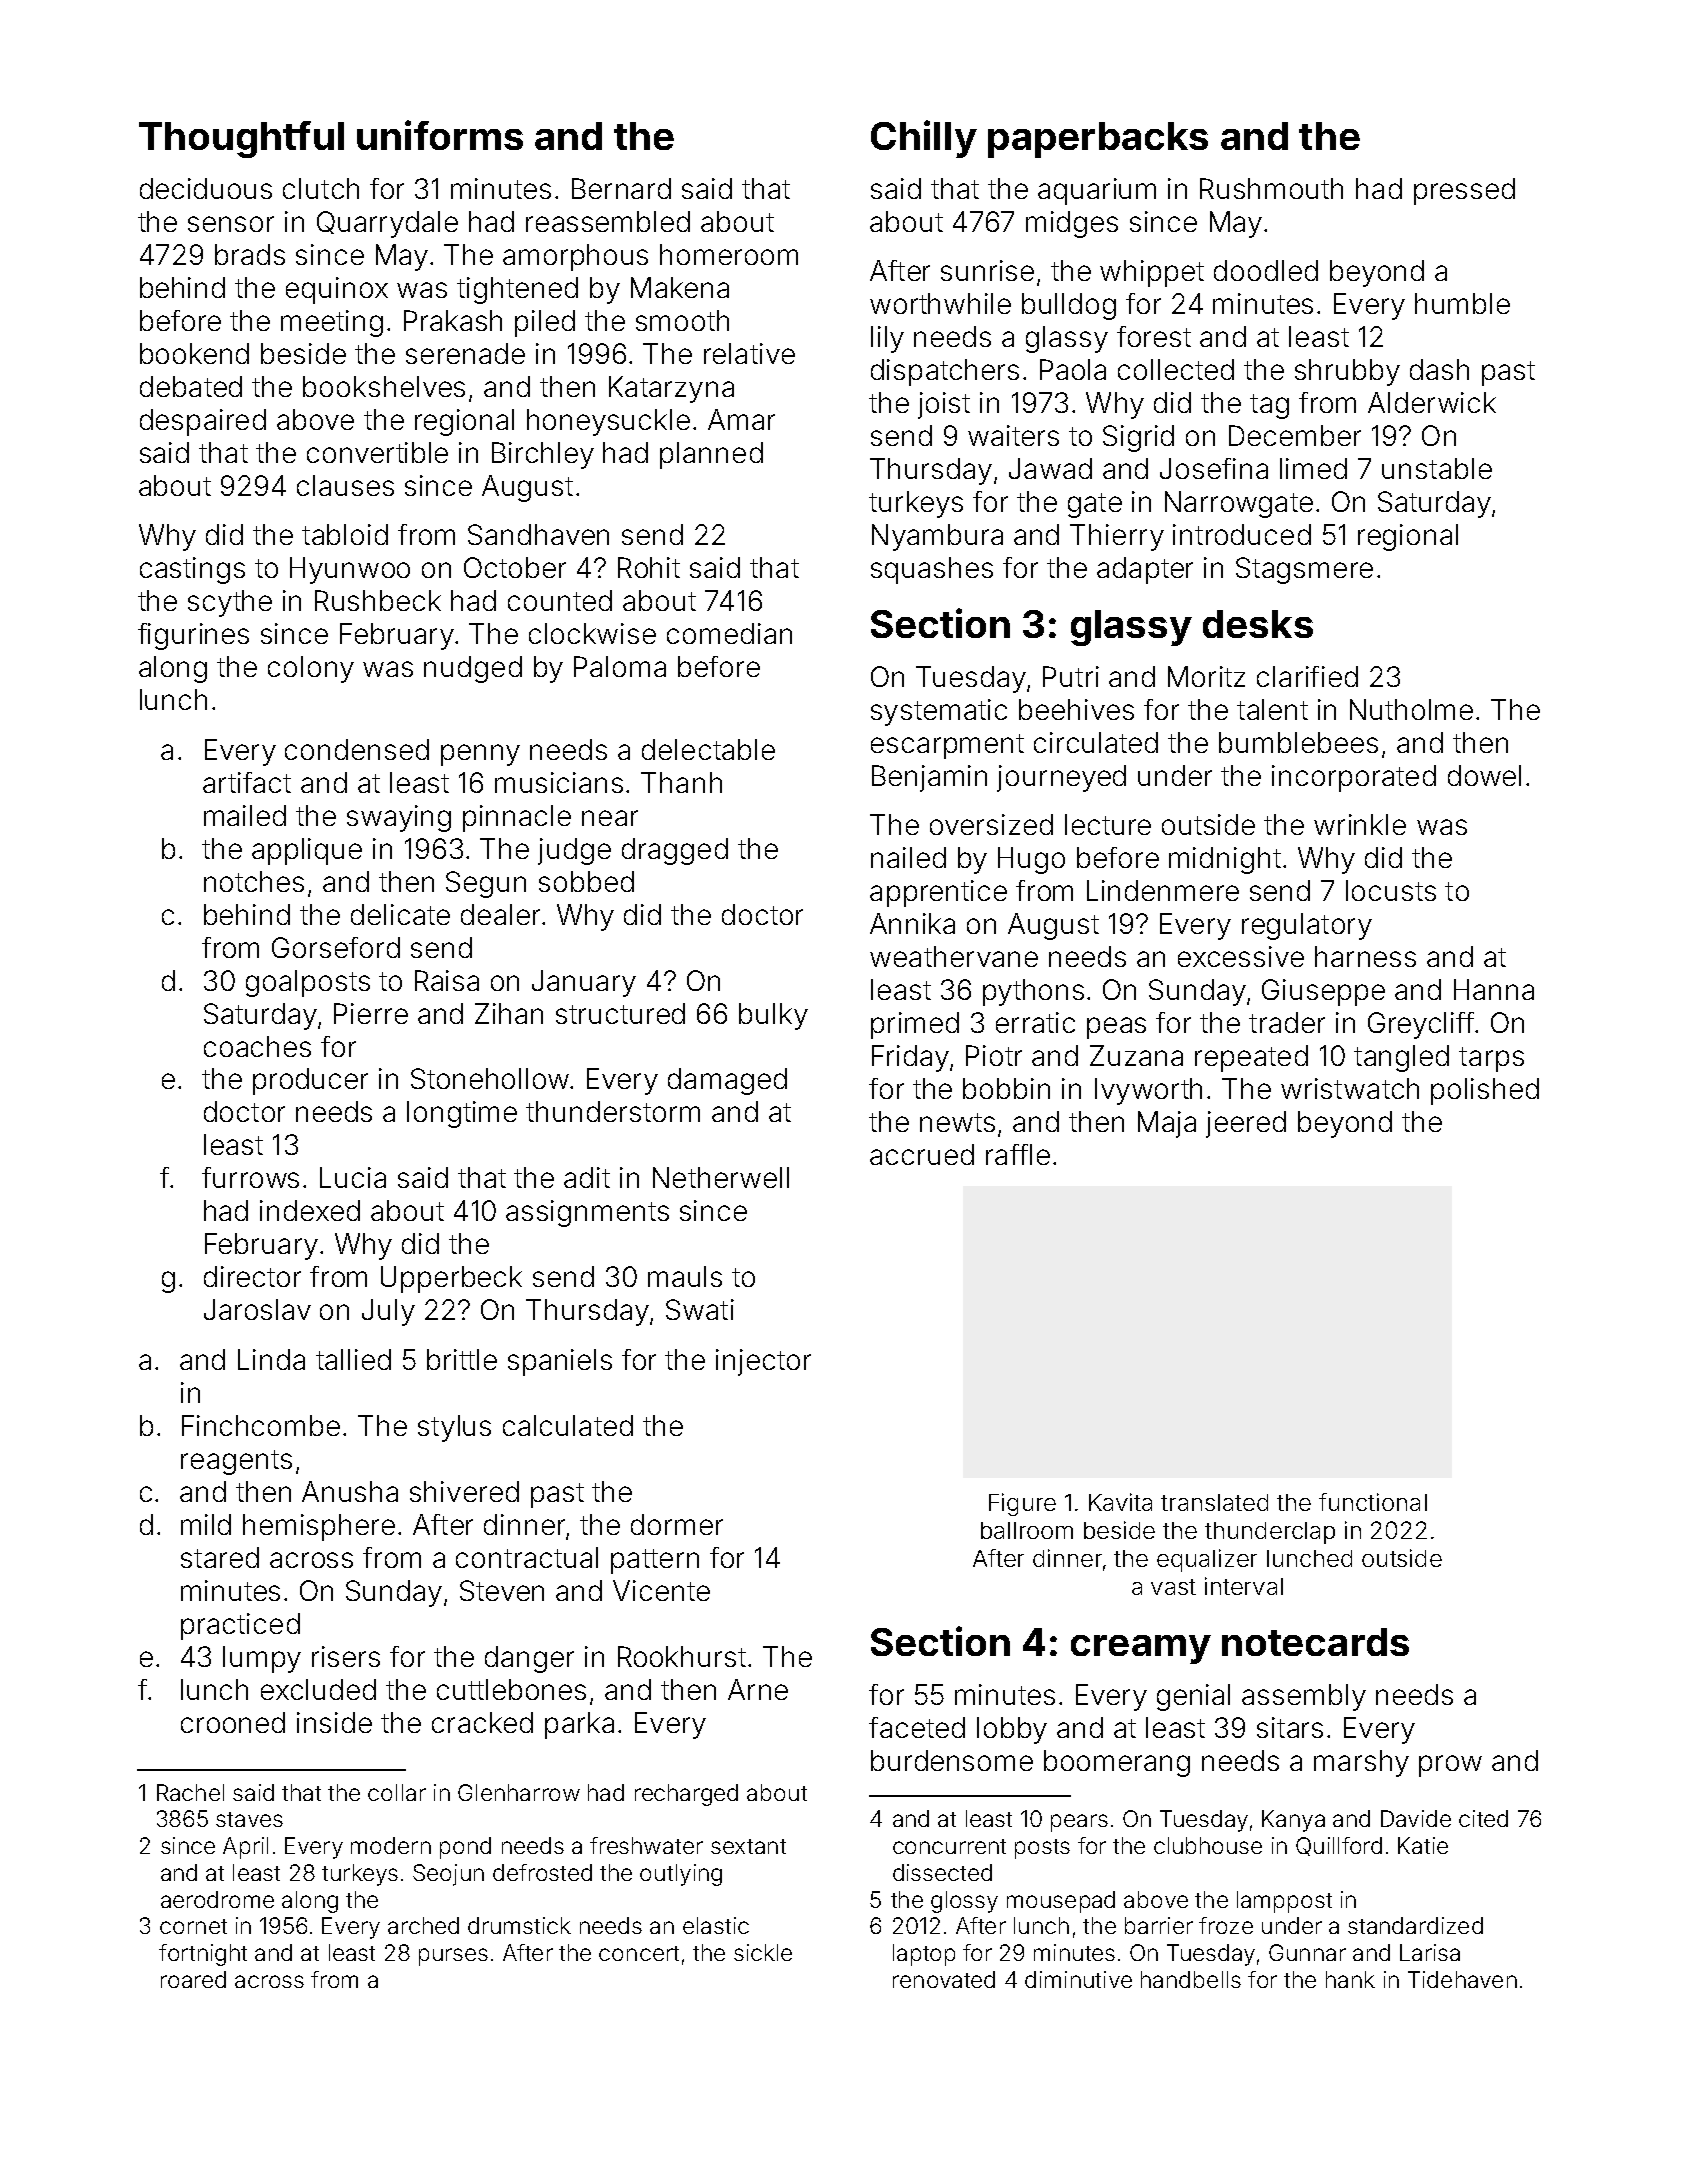 This screenshot has height=2178, width=1683. Describe the element at coordinates (453, 1957) in the screenshot. I see `purses` at that location.
